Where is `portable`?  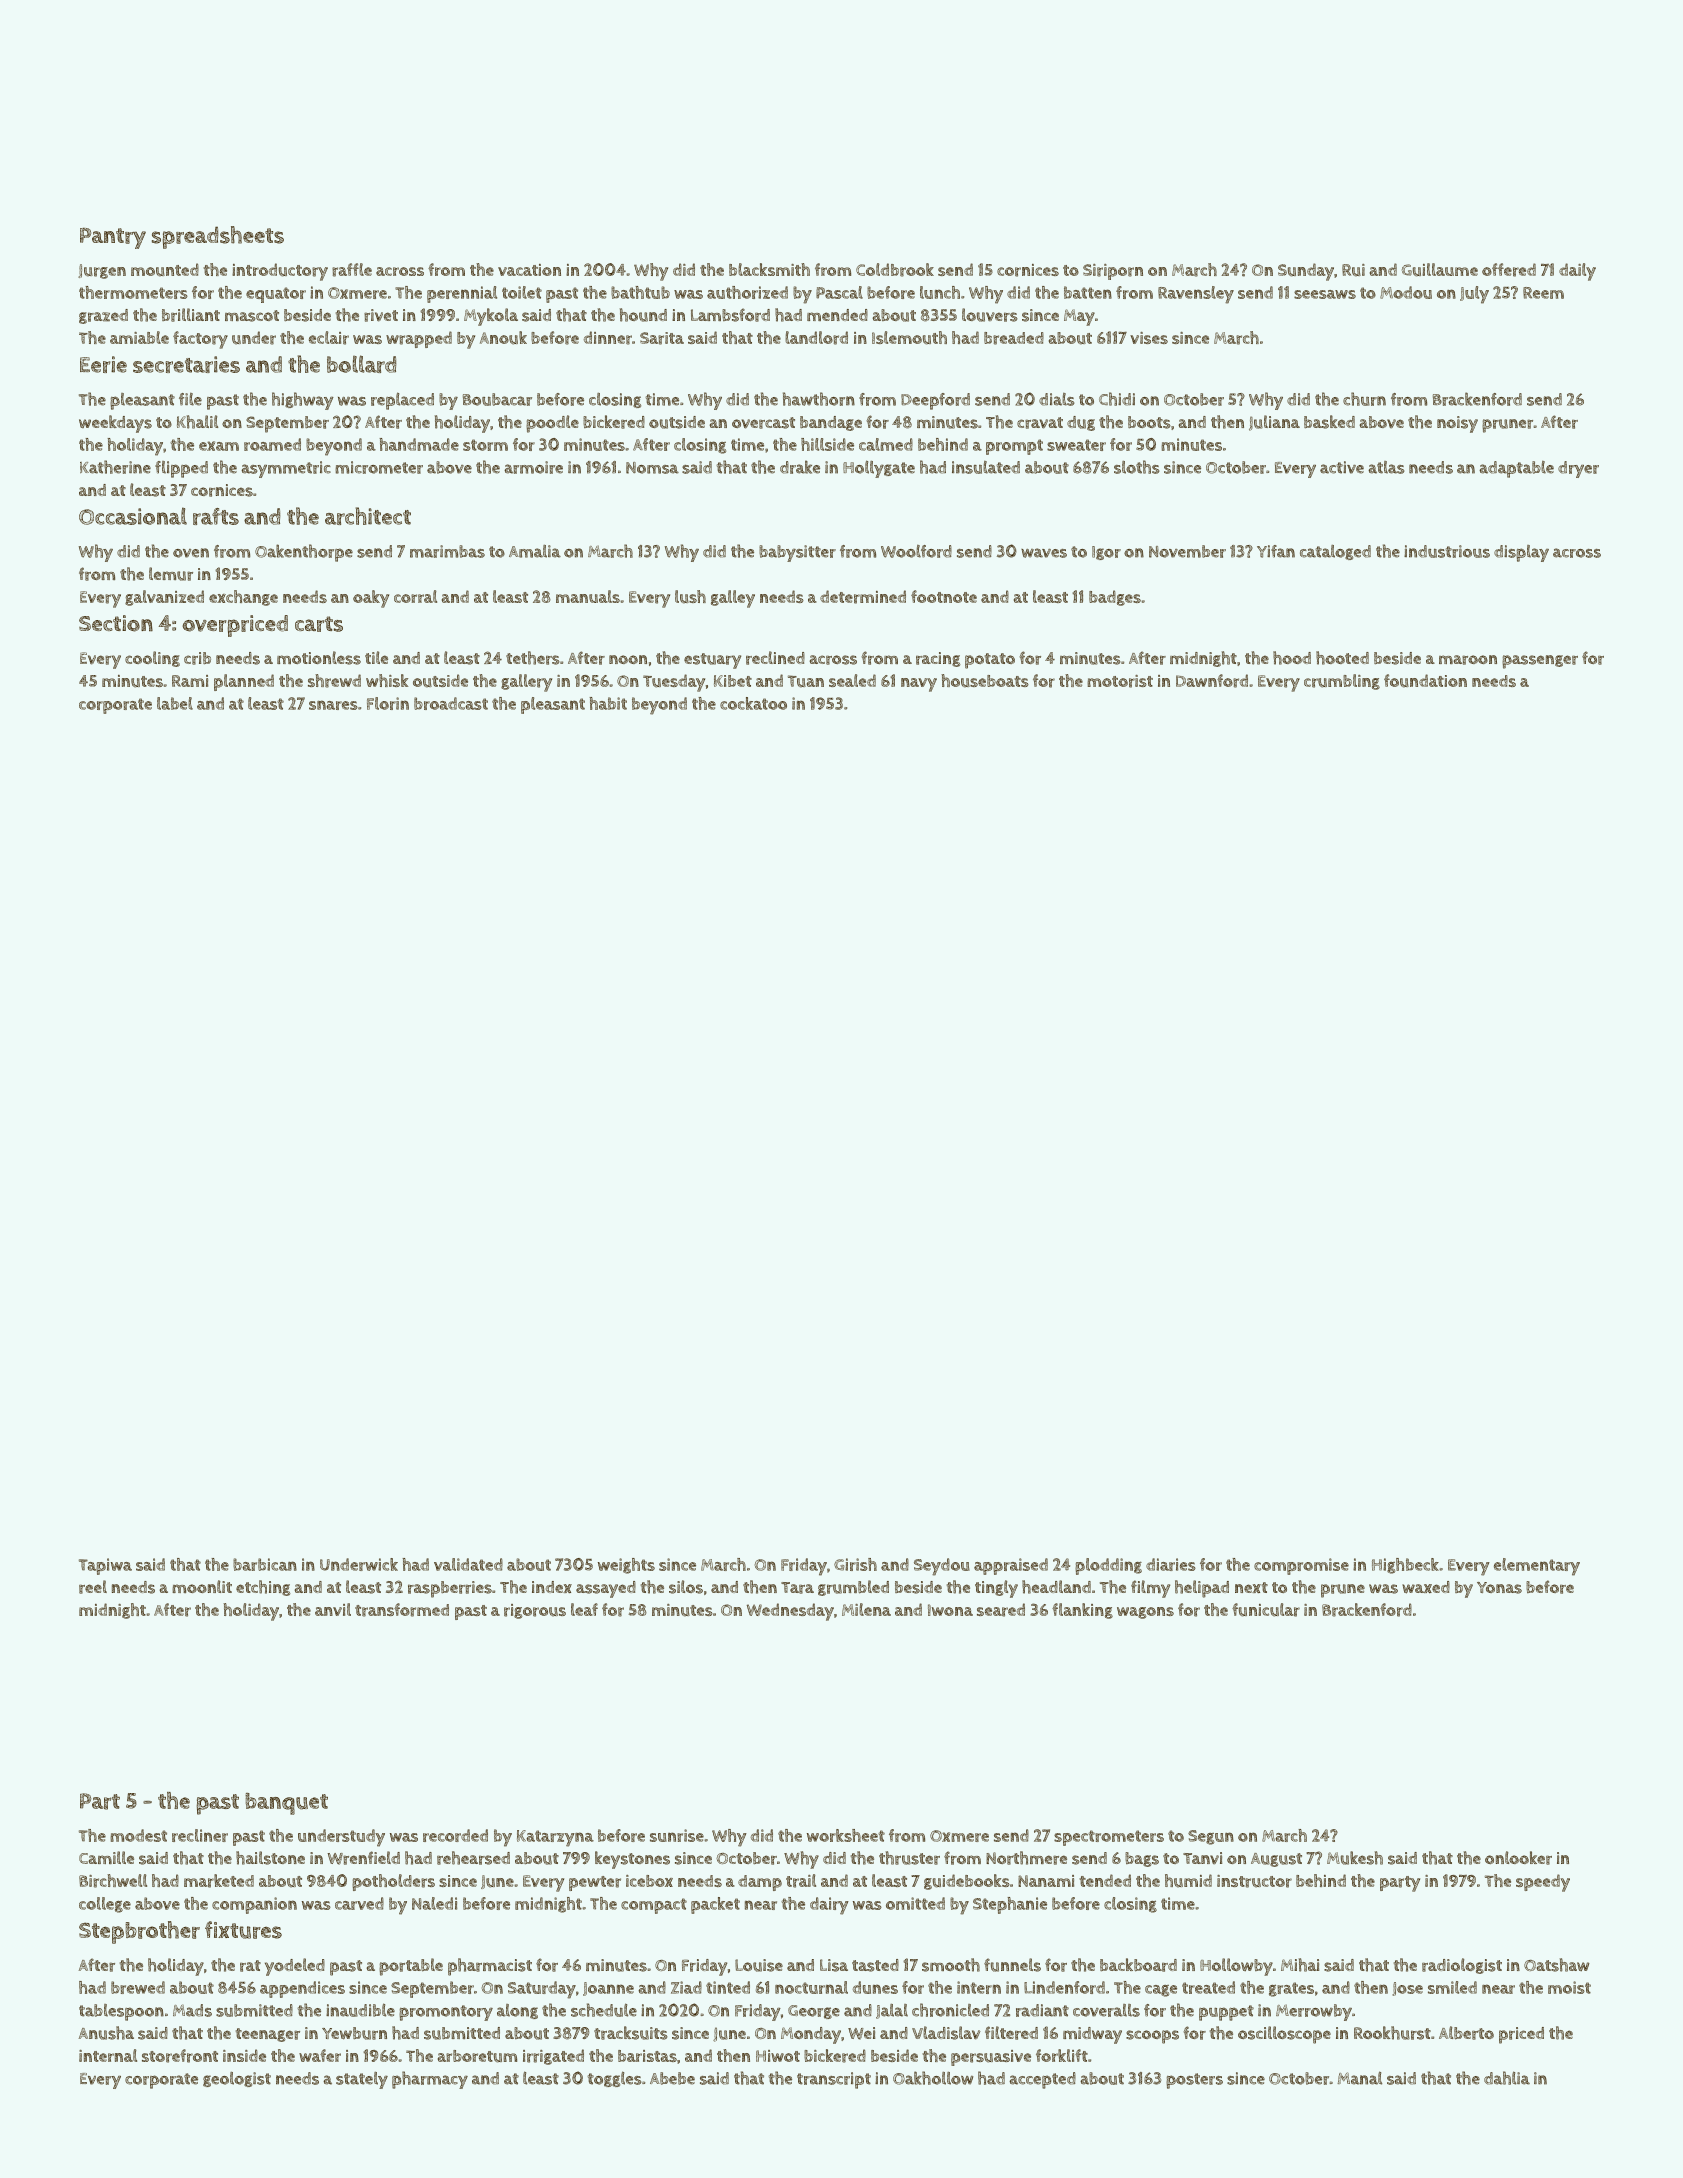
portable is located at coordinates (411, 1967).
